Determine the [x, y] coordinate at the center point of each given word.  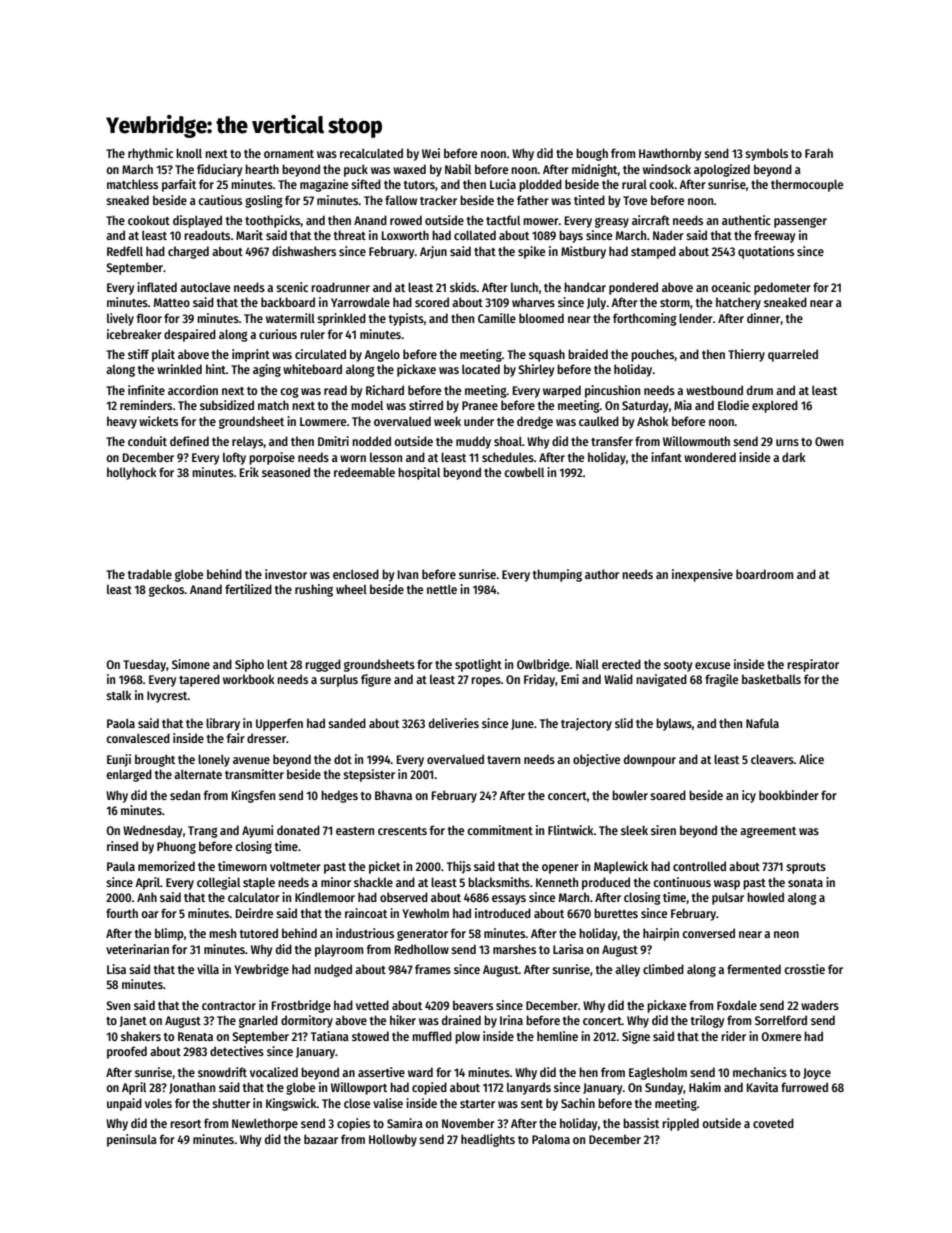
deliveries [454, 723]
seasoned [286, 472]
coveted [773, 1123]
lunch [524, 287]
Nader [668, 235]
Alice [811, 759]
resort [185, 1124]
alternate [198, 774]
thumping [557, 575]
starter [477, 1104]
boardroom [764, 574]
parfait [179, 185]
